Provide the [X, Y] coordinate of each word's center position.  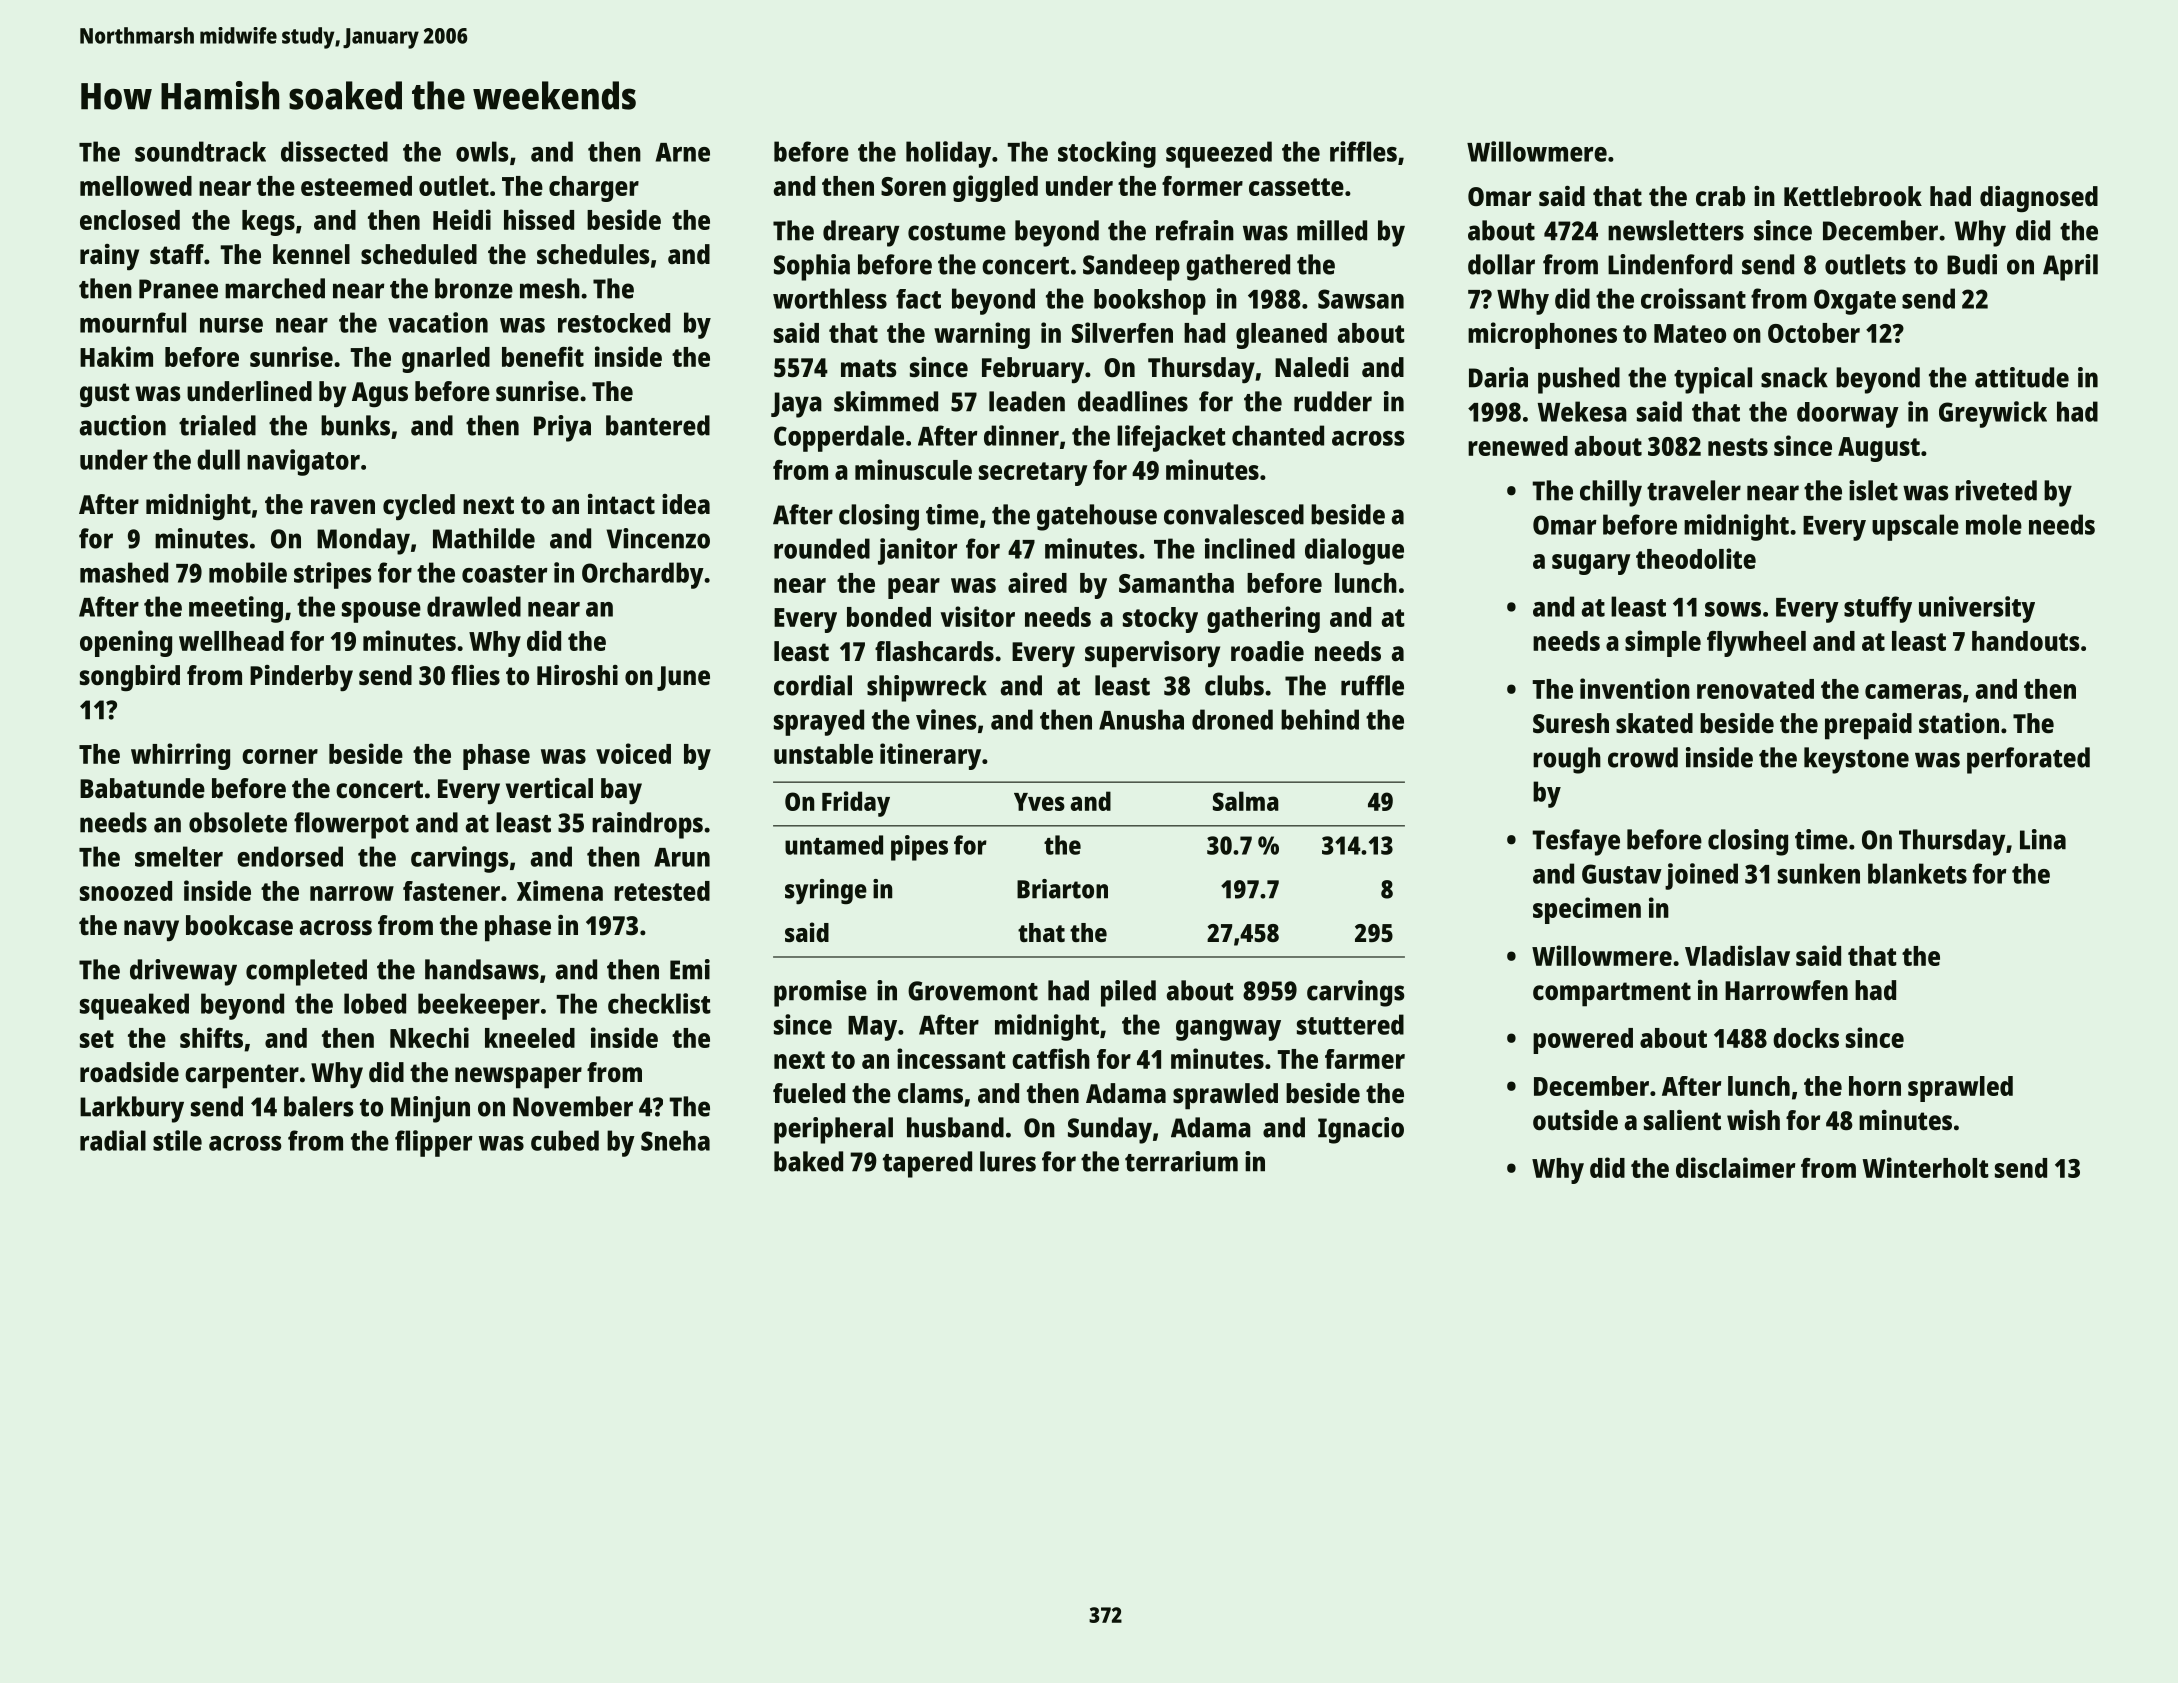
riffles [1363, 151]
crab [1720, 196]
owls [482, 151]
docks [1806, 1038]
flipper [434, 1143]
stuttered [1350, 1024]
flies [475, 675]
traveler [1694, 490]
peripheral [833, 1130]
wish [1753, 1120]
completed [306, 972]
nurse [231, 325]
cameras [1913, 691]
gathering [1263, 619]
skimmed [886, 401]
